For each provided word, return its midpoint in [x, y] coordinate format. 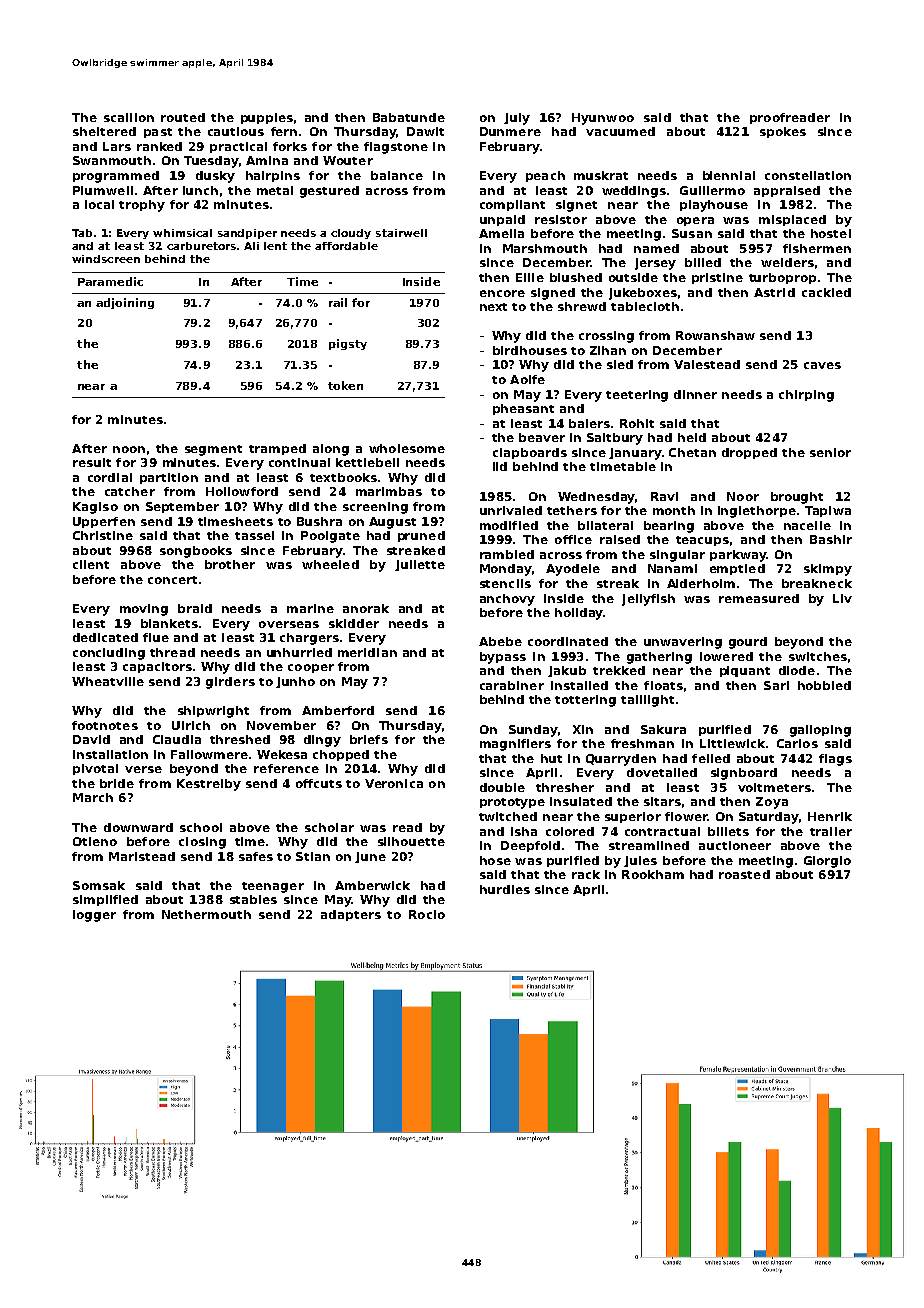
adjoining [125, 303]
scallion [129, 117]
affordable [346, 246]
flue [156, 637]
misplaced [792, 220]
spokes [783, 132]
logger [94, 916]
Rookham [653, 874]
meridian [367, 652]
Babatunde [409, 117]
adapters [351, 915]
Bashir [831, 539]
